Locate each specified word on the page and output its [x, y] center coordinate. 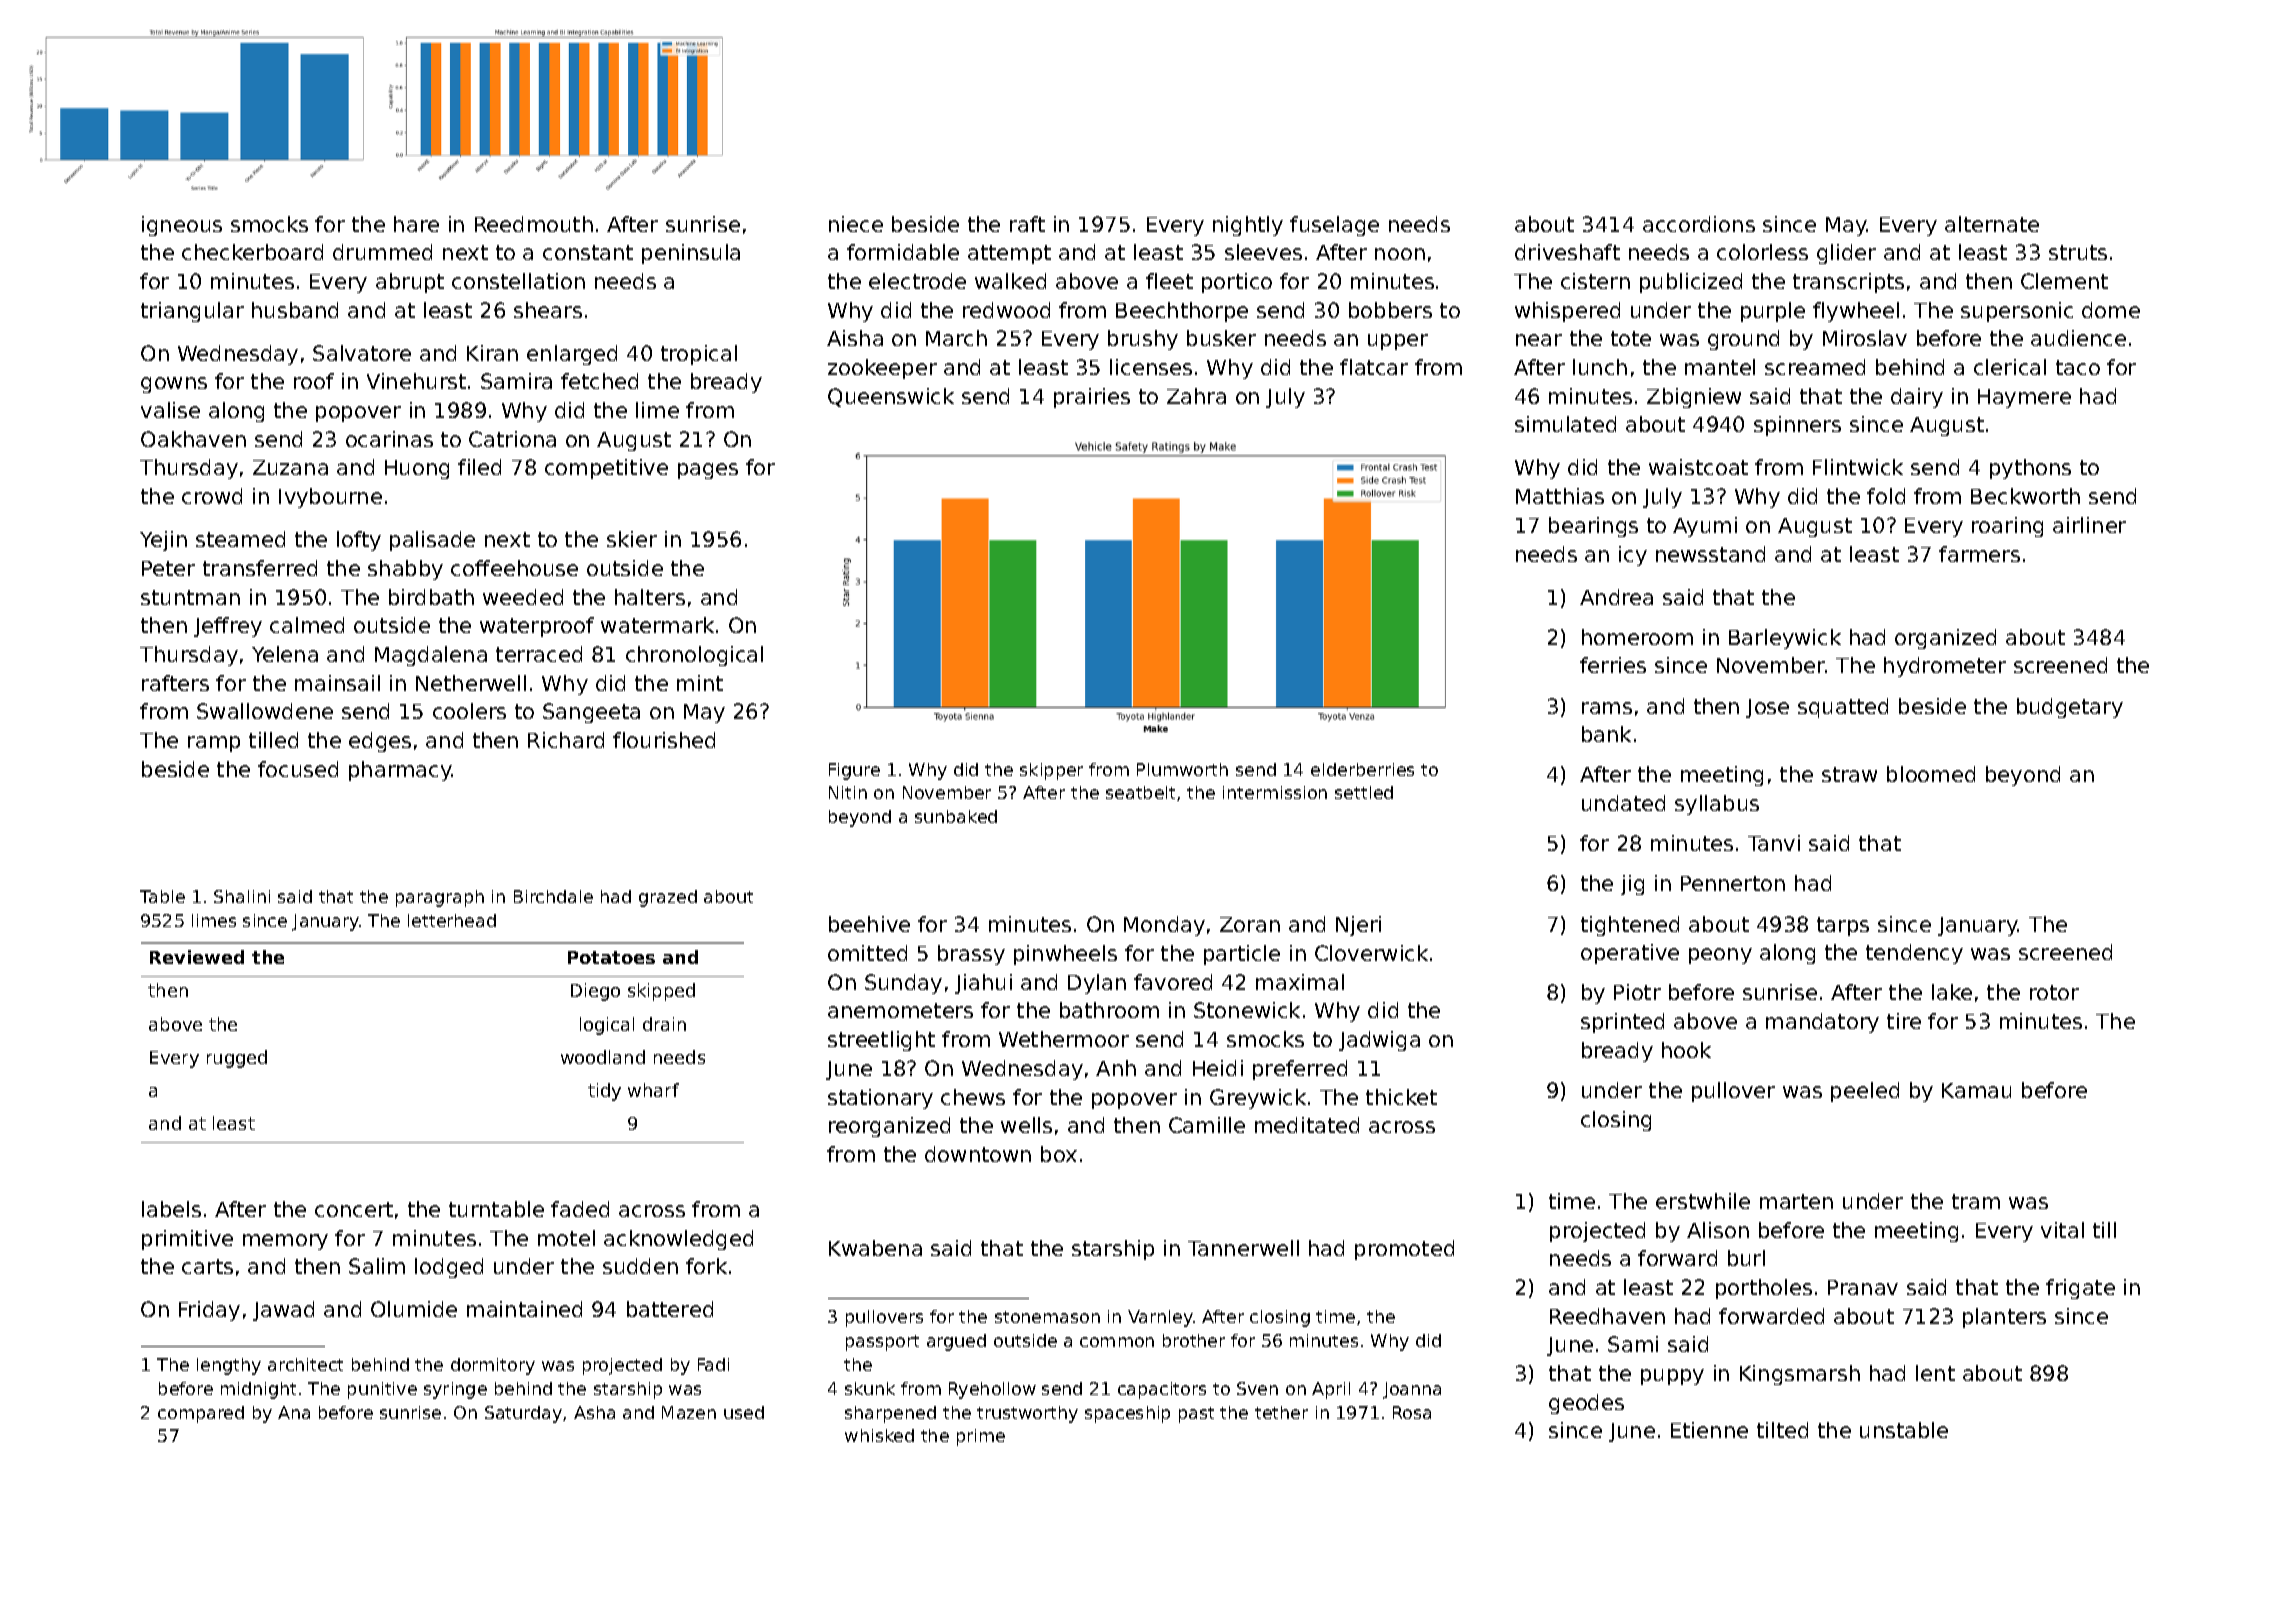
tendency [1914, 954]
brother [1194, 1340]
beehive [869, 924]
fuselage [1334, 226]
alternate [1992, 224]
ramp [214, 744]
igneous [182, 226]
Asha [594, 1412]
